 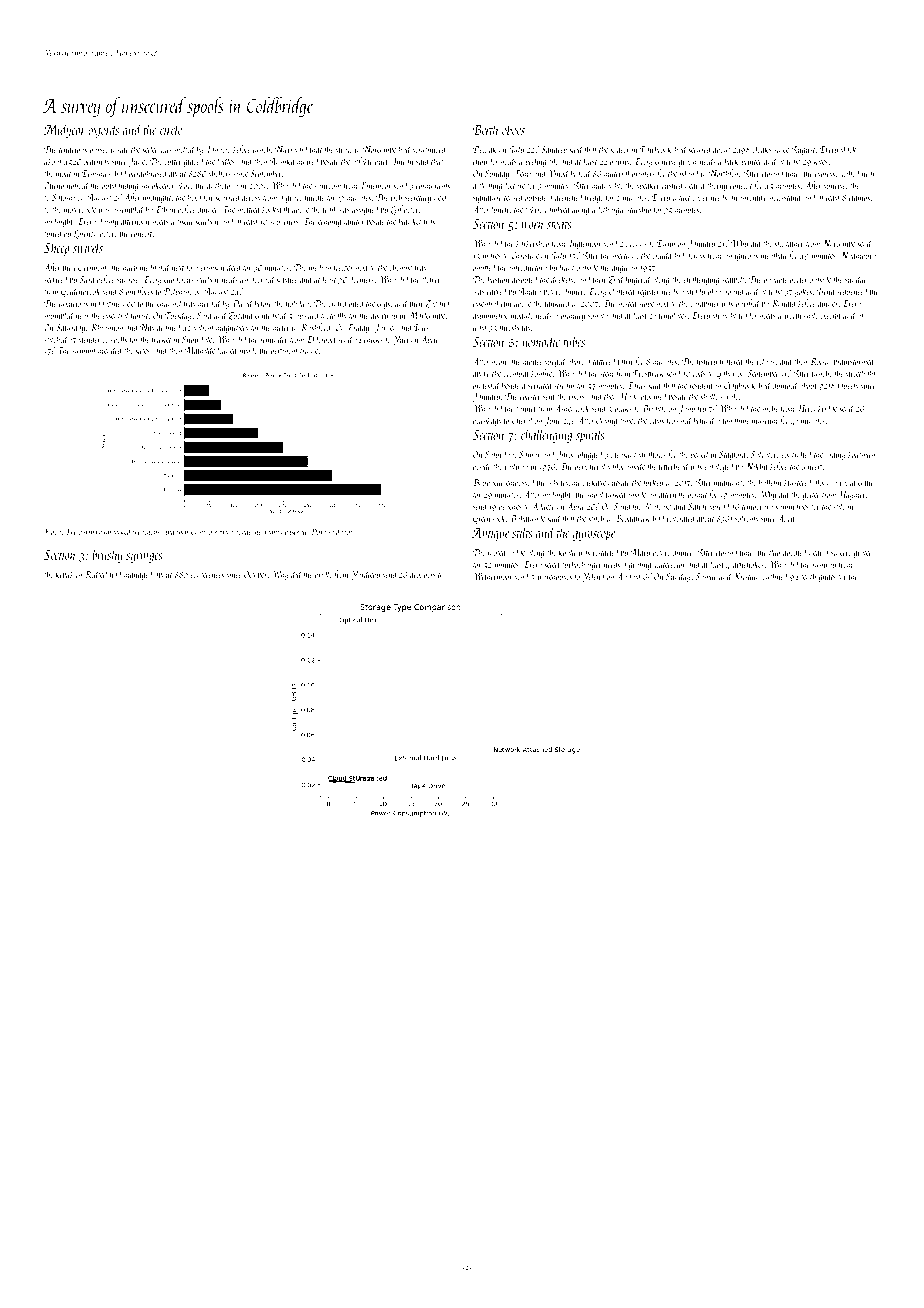 What do you see at coordinates (80, 292) in the page?
I see `Goldenbrook` at bounding box center [80, 292].
